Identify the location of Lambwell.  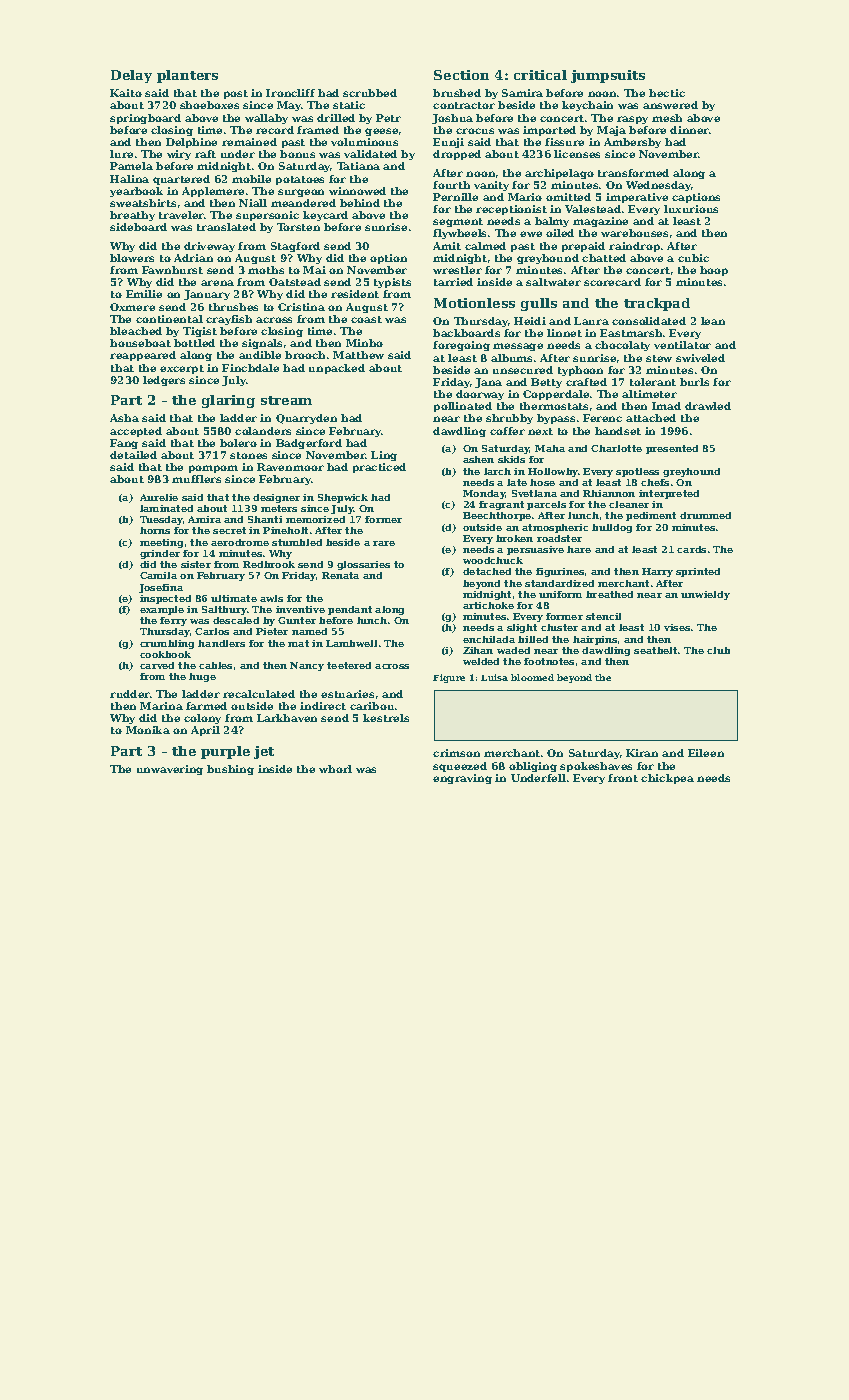
(351, 643).
